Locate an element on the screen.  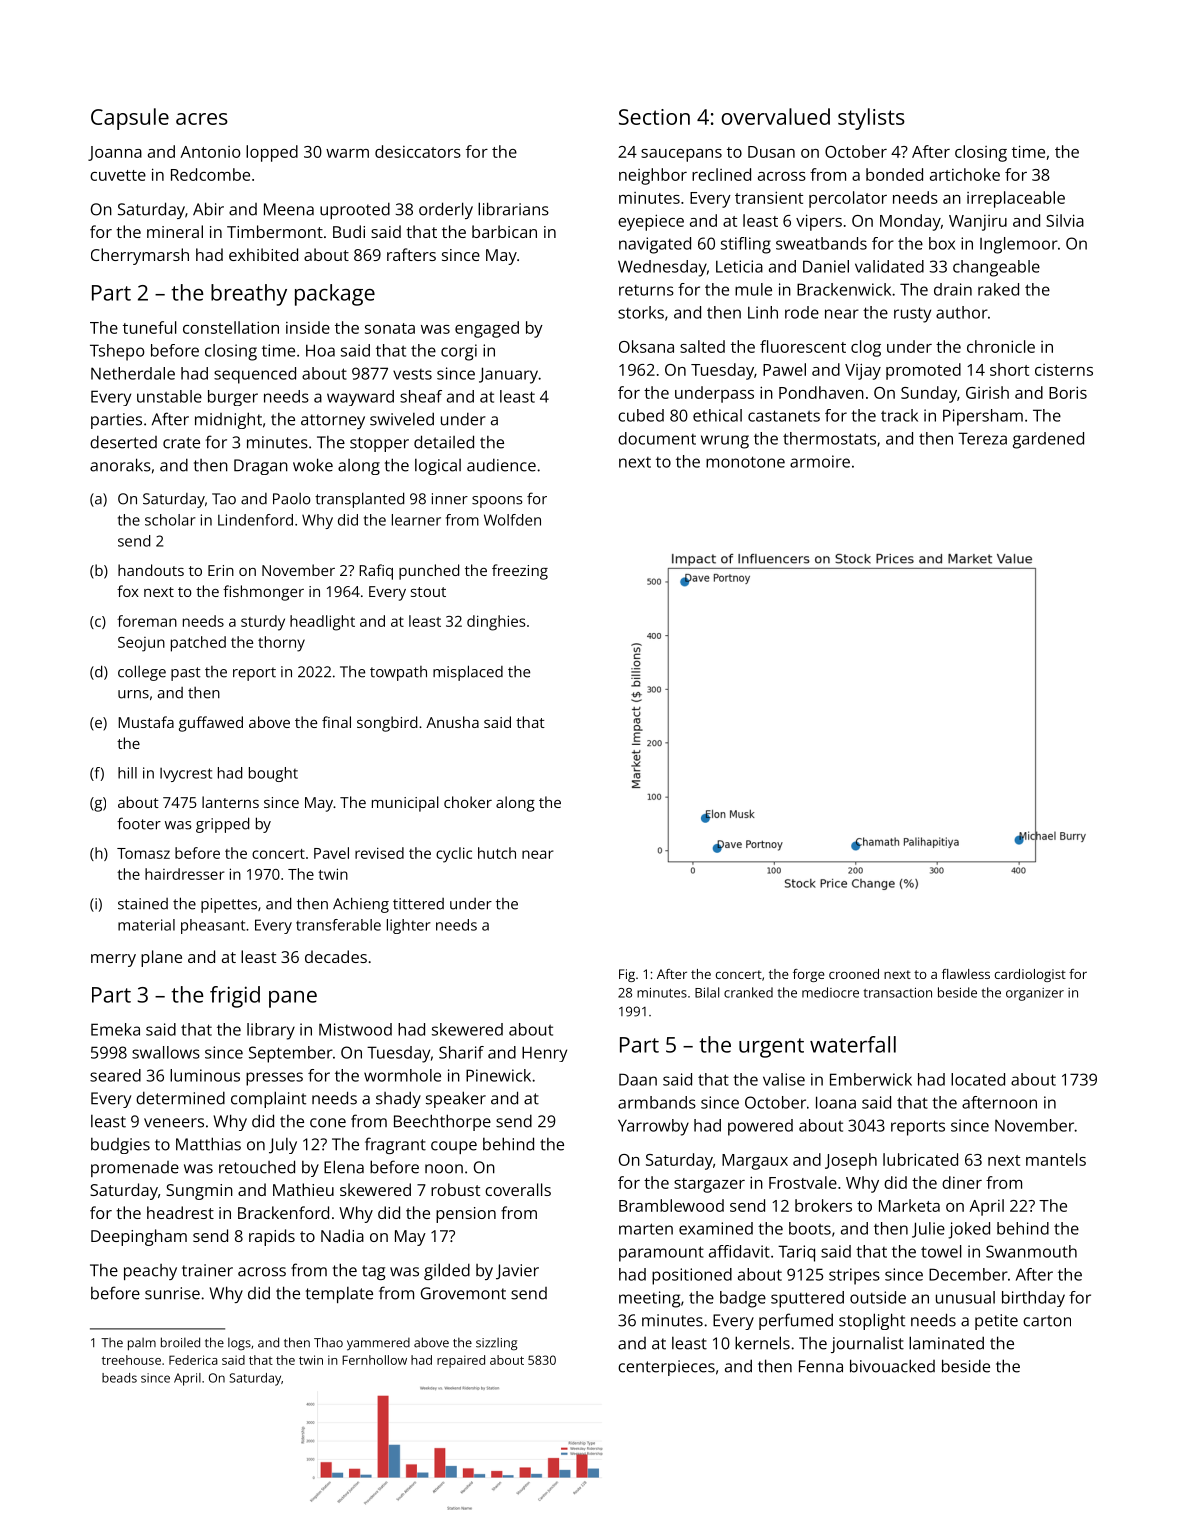
centerpieces is located at coordinates (666, 1368).
